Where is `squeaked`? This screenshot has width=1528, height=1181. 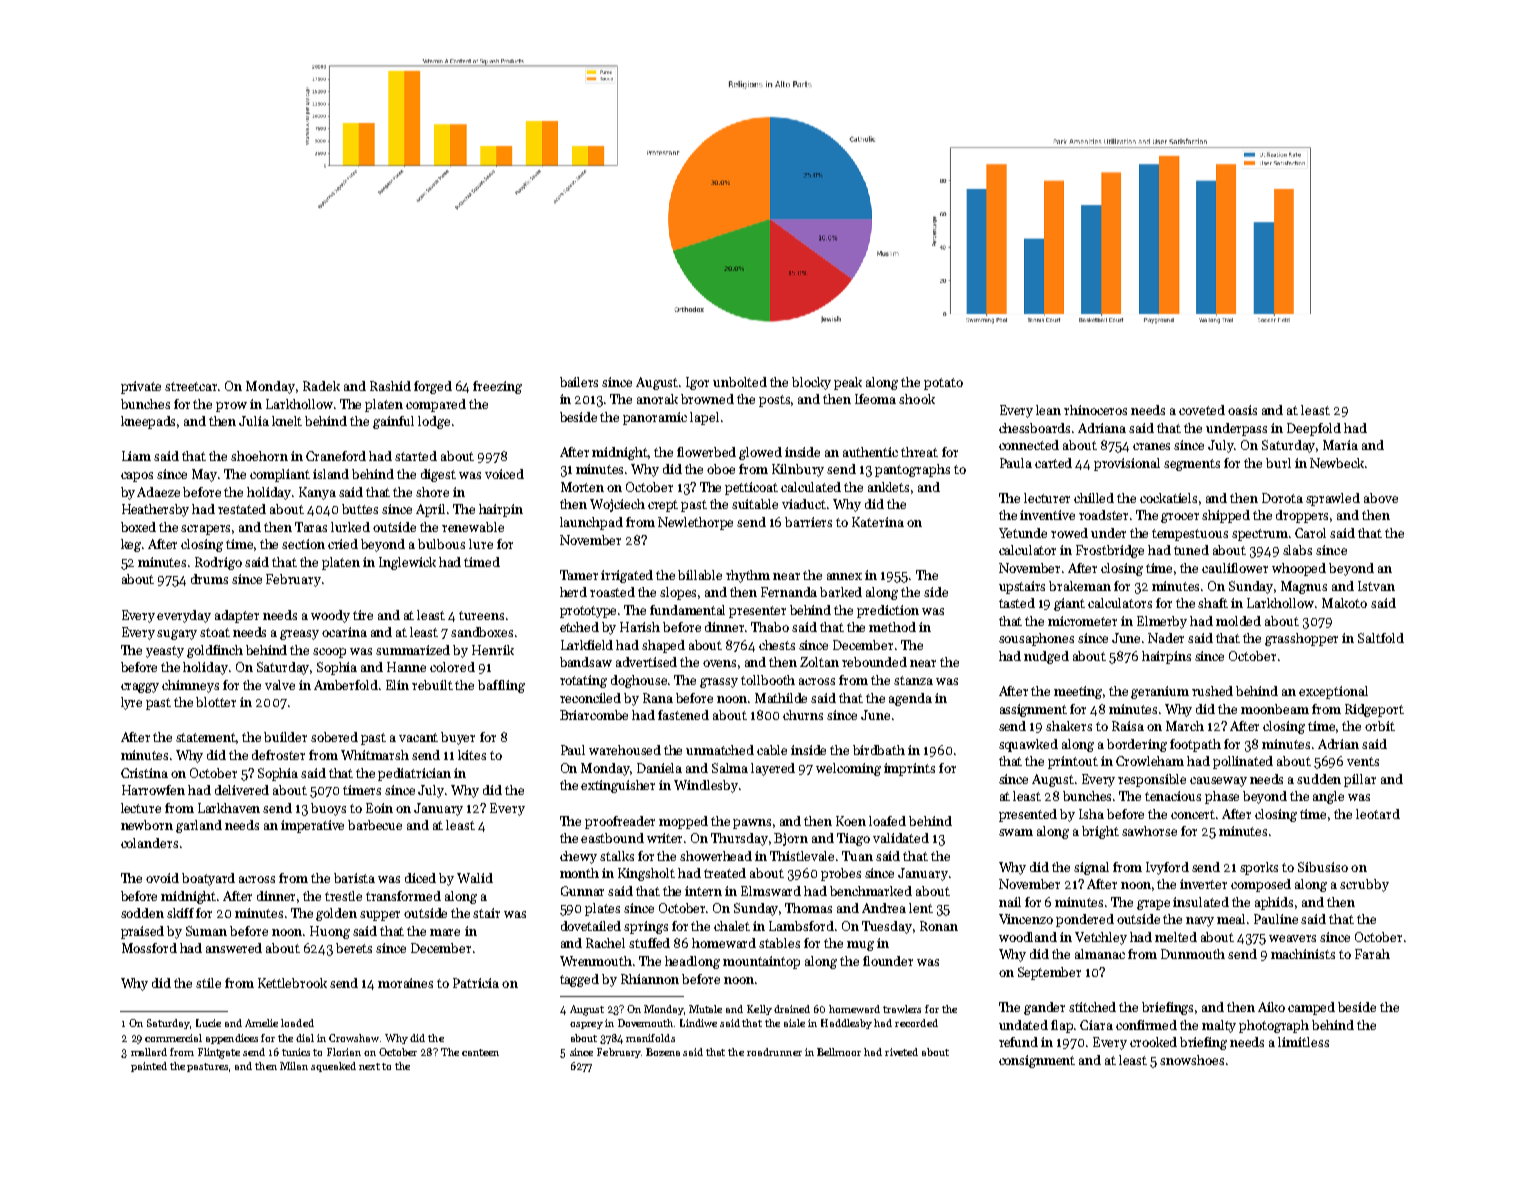
squeaked is located at coordinates (333, 1067).
